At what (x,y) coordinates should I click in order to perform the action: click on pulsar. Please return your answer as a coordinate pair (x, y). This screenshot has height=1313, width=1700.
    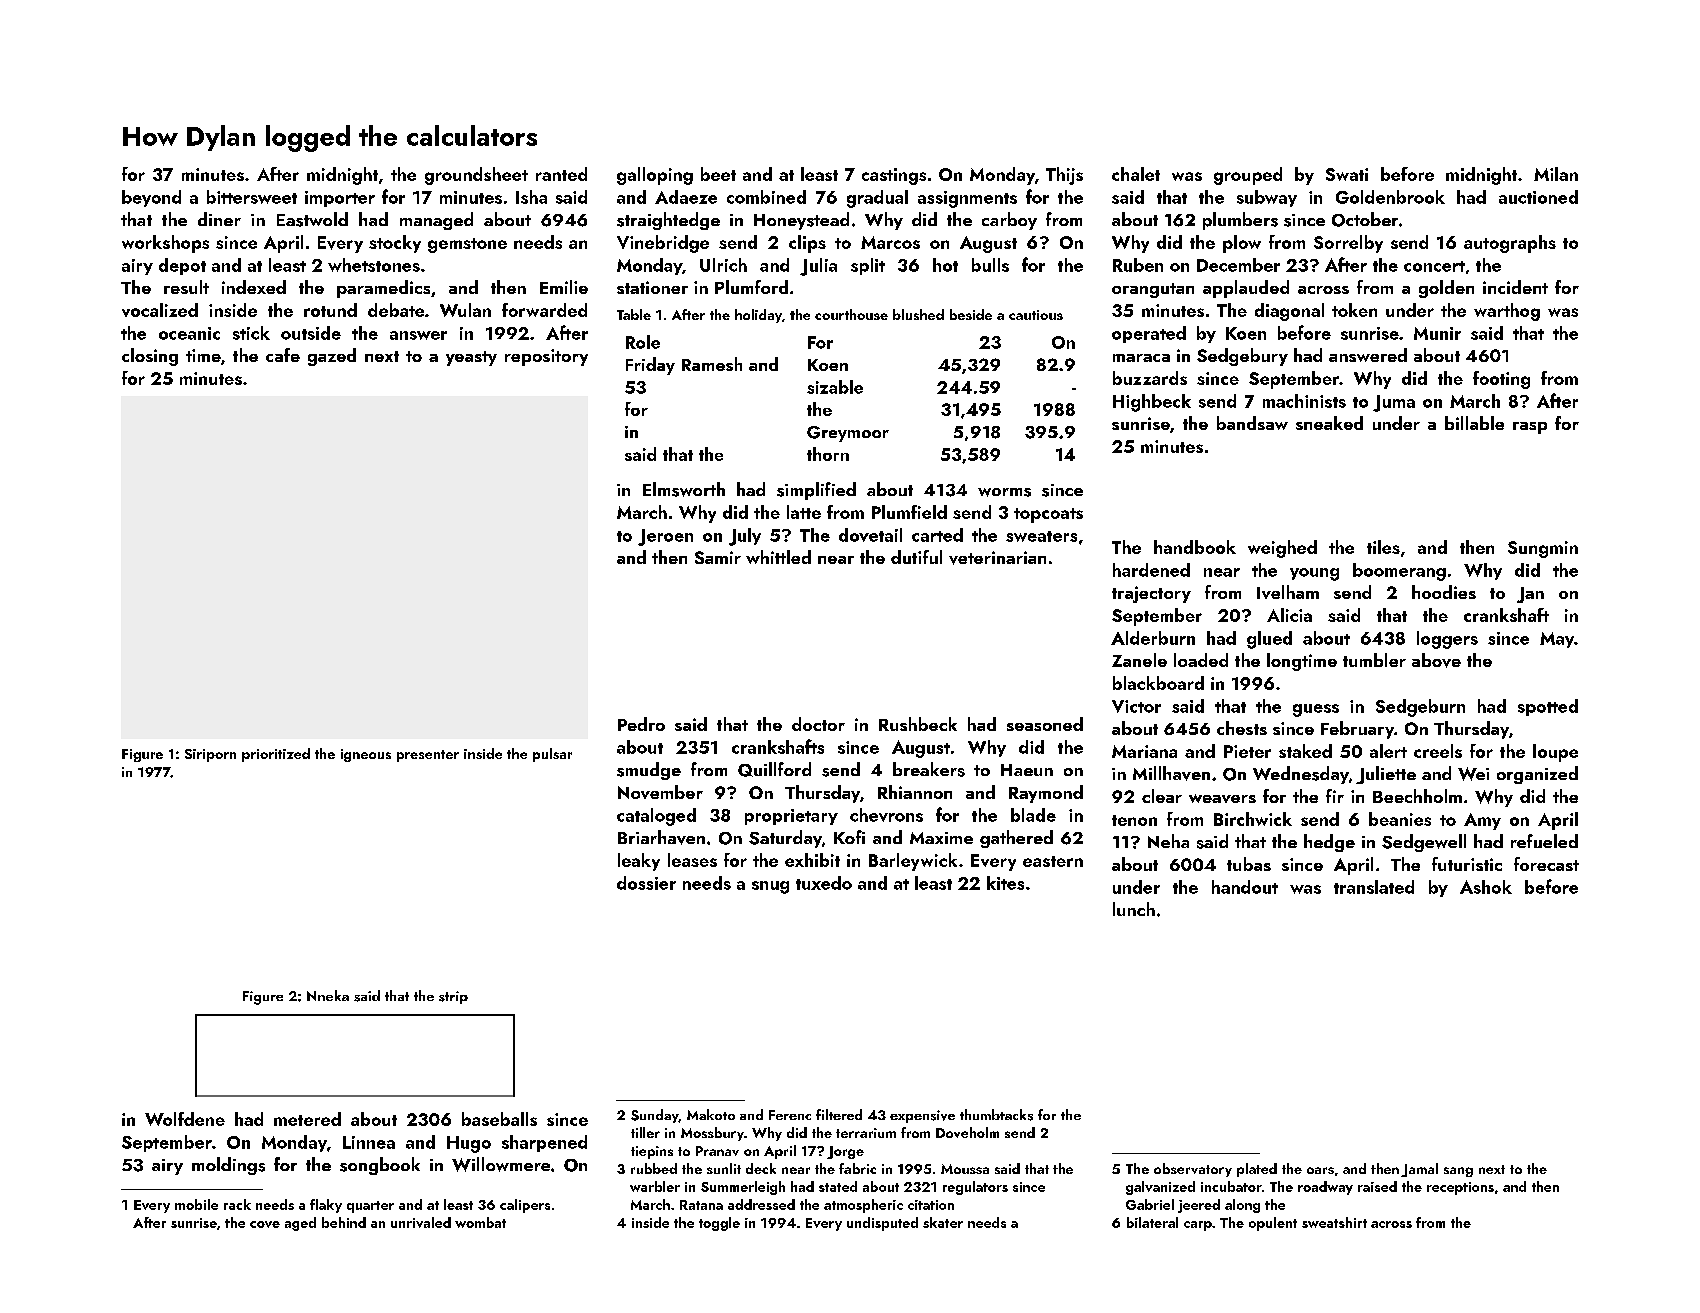
    Looking at the image, I should click on (552, 755).
